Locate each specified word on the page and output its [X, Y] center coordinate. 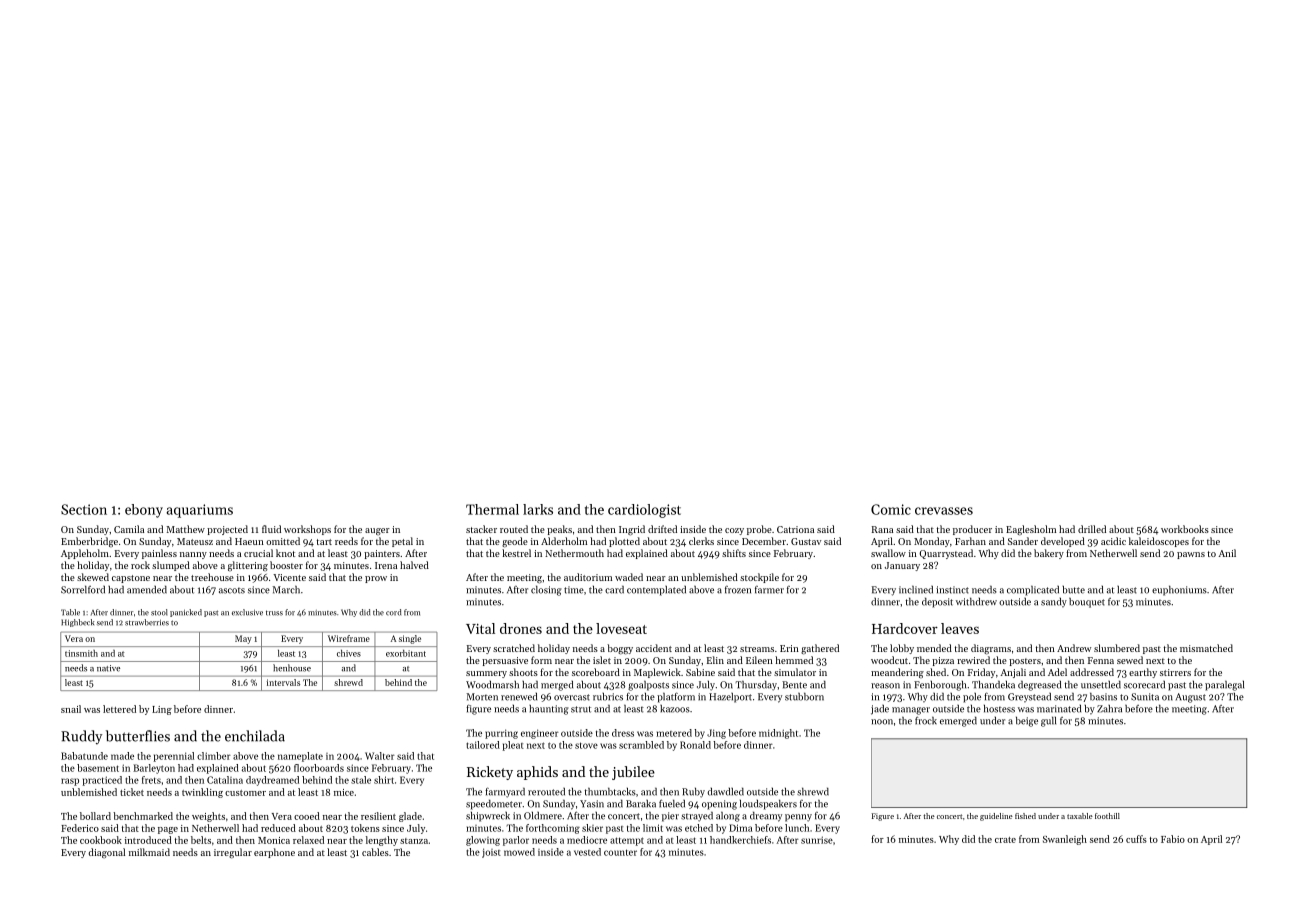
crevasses [944, 511]
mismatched [1206, 648]
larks [538, 509]
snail [71, 709]
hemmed [794, 660]
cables [375, 852]
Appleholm [85, 554]
